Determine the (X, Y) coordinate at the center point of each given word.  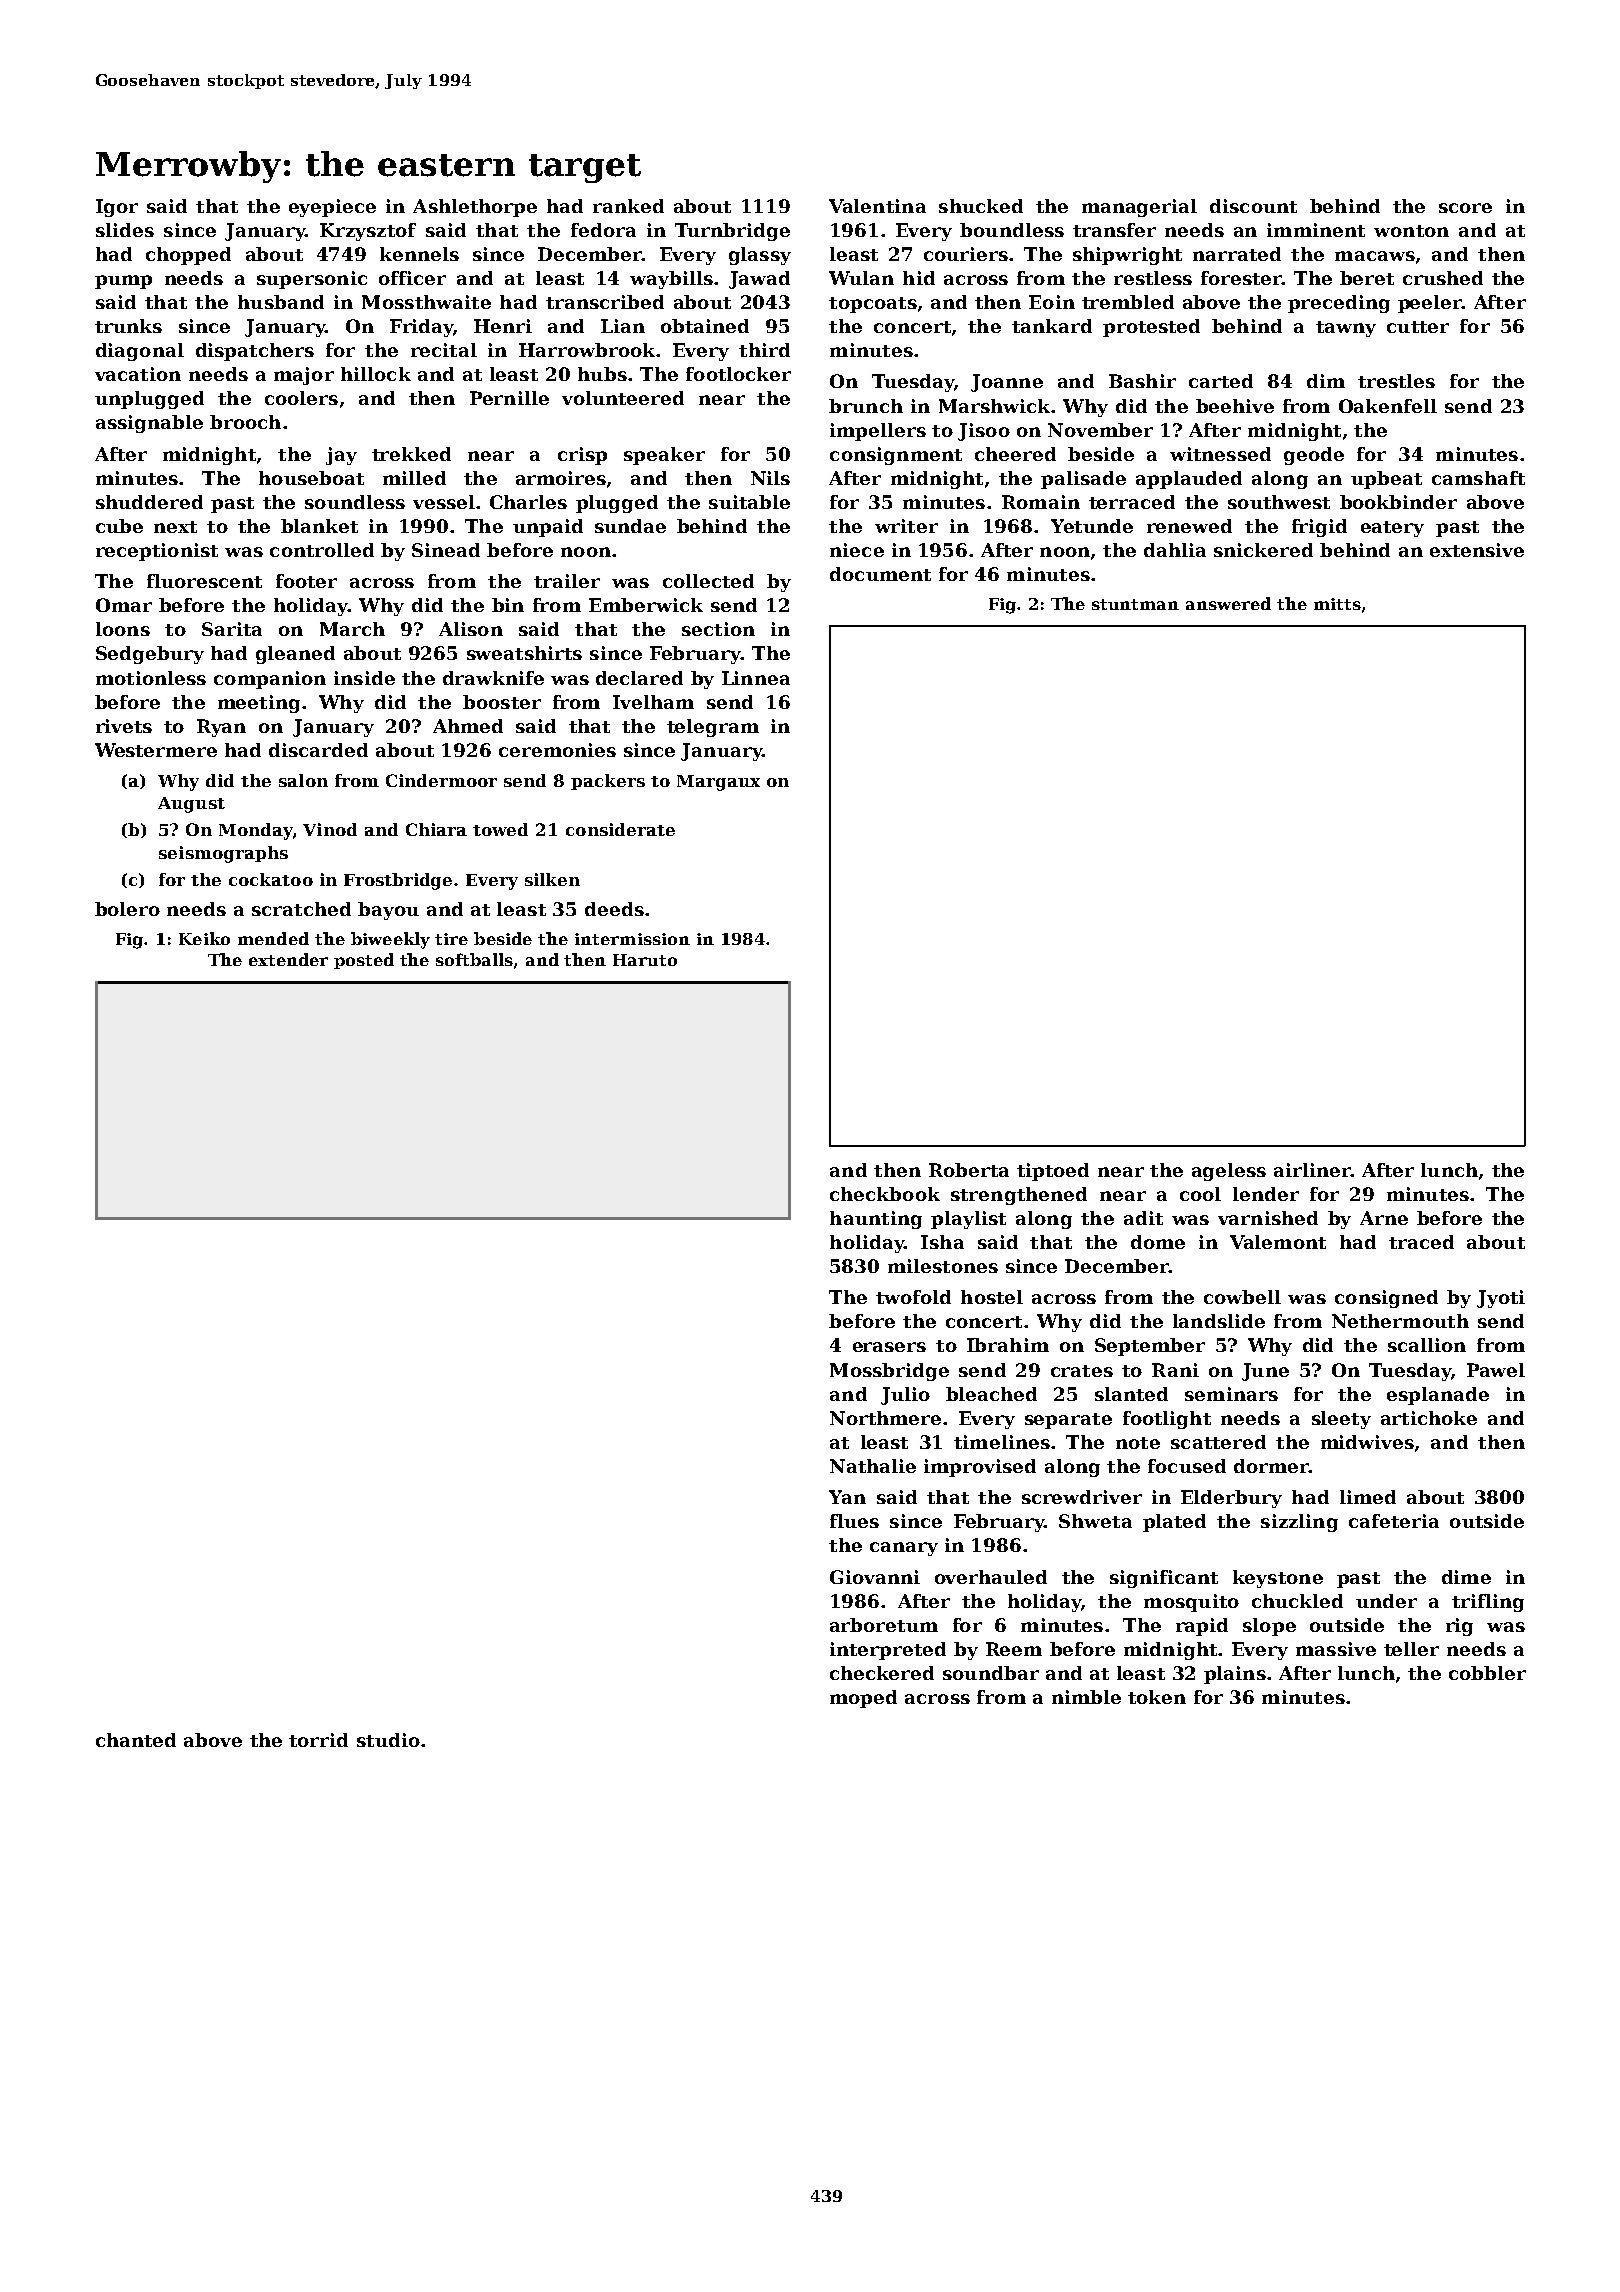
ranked (628, 206)
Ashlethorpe (475, 208)
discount (1253, 206)
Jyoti (1501, 1299)
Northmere (885, 1418)
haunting (876, 1220)
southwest (1279, 502)
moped (863, 1699)
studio (388, 1740)
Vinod (330, 829)
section (718, 629)
